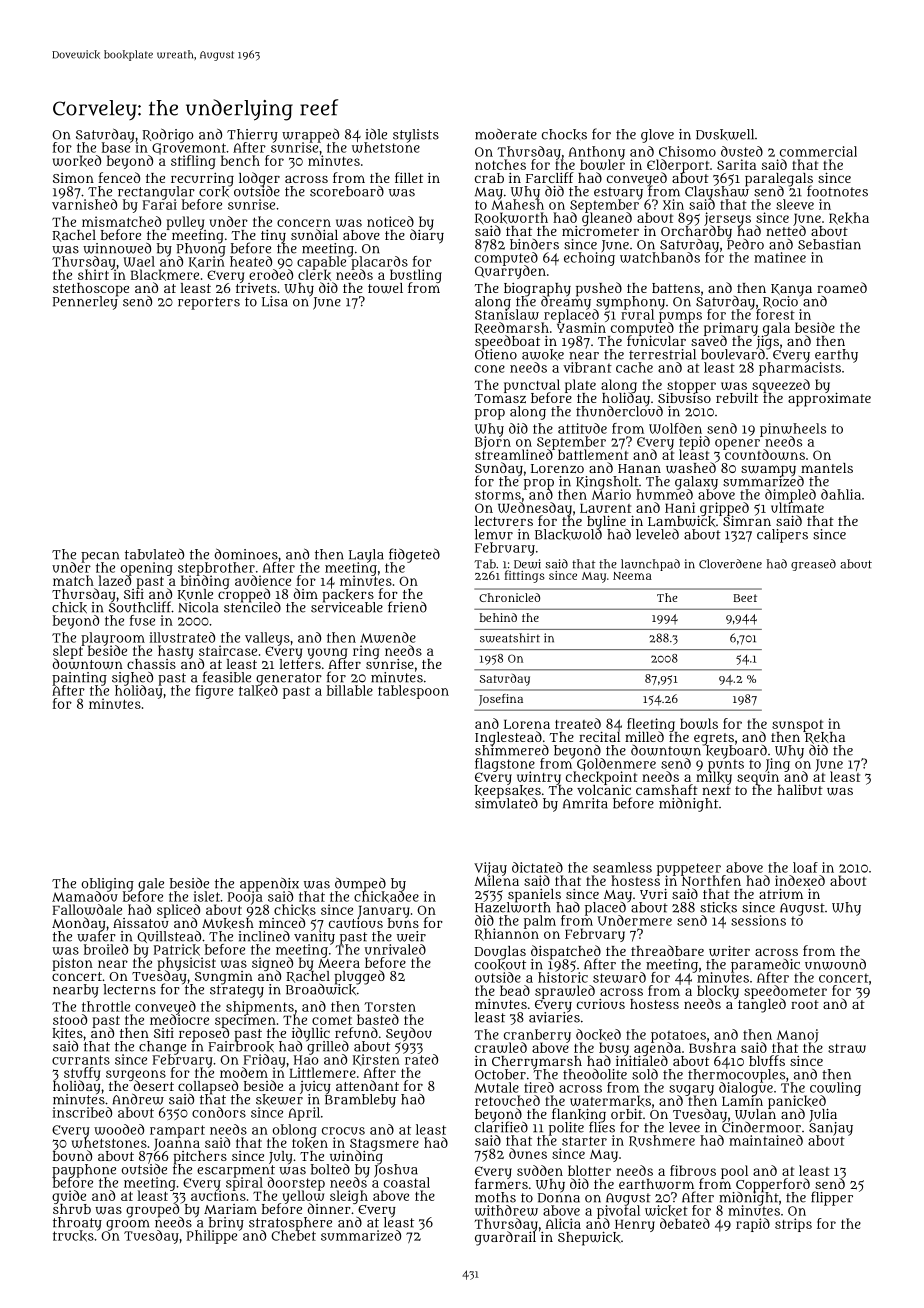 The height and width of the page is (1308, 924). What do you see at coordinates (159, 204) in the page?
I see `Farai` at bounding box center [159, 204].
